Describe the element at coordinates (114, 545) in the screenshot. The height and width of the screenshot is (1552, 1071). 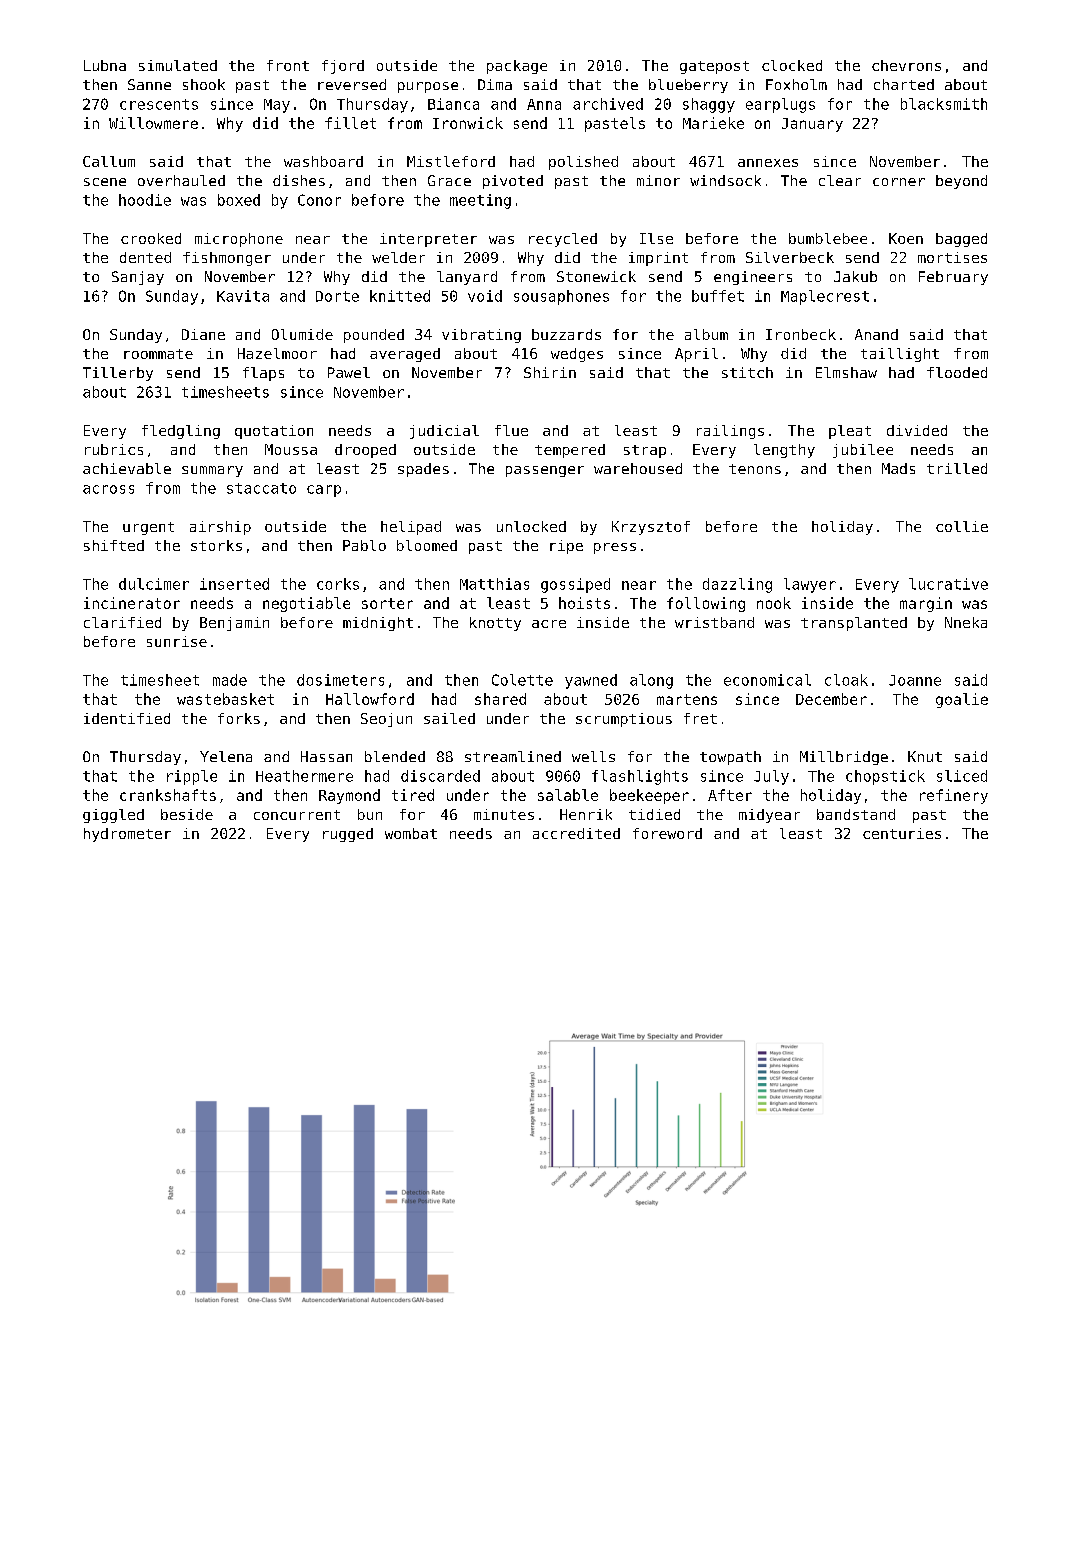
I see `shifted` at that location.
